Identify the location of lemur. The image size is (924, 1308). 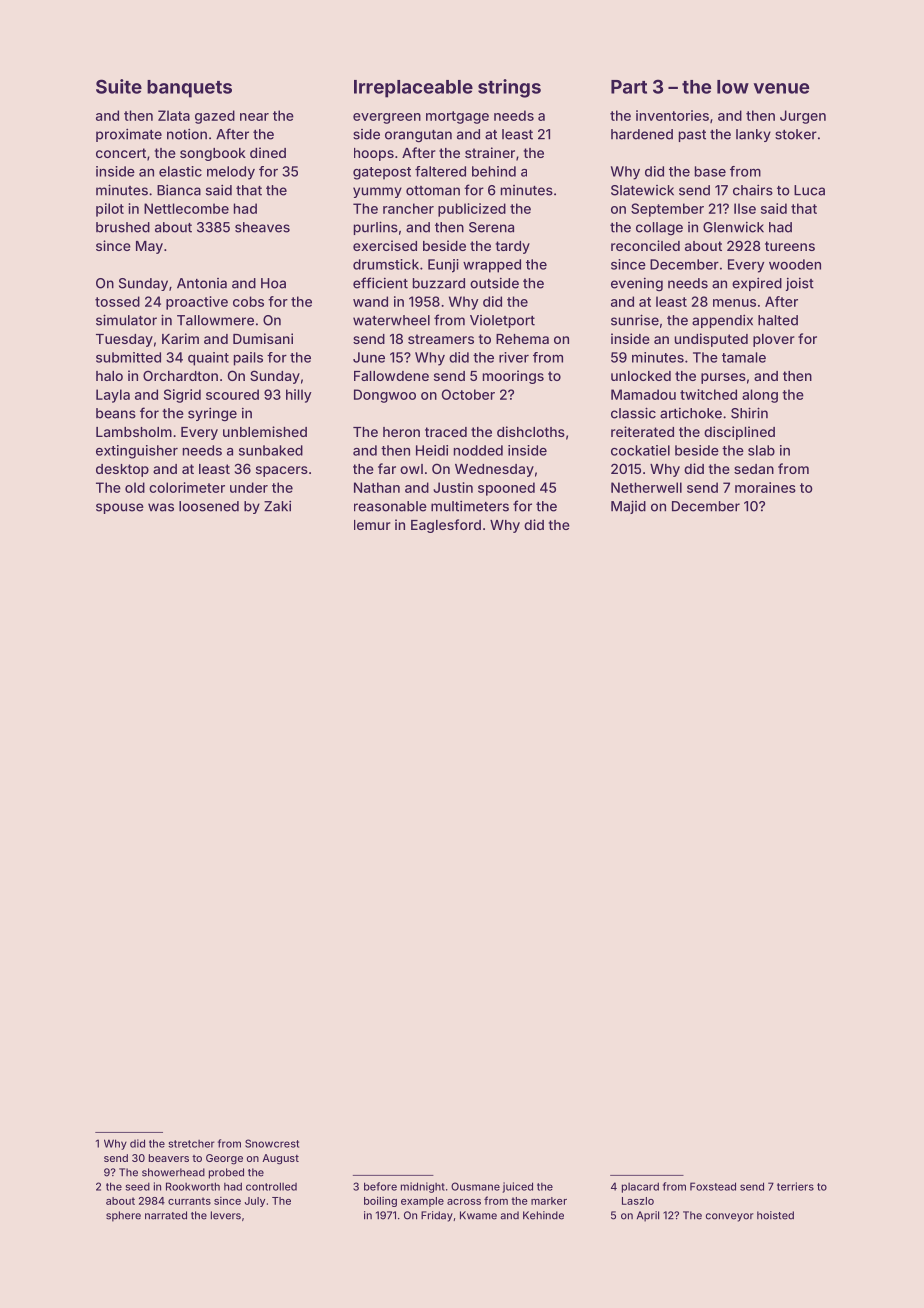
(372, 525).
